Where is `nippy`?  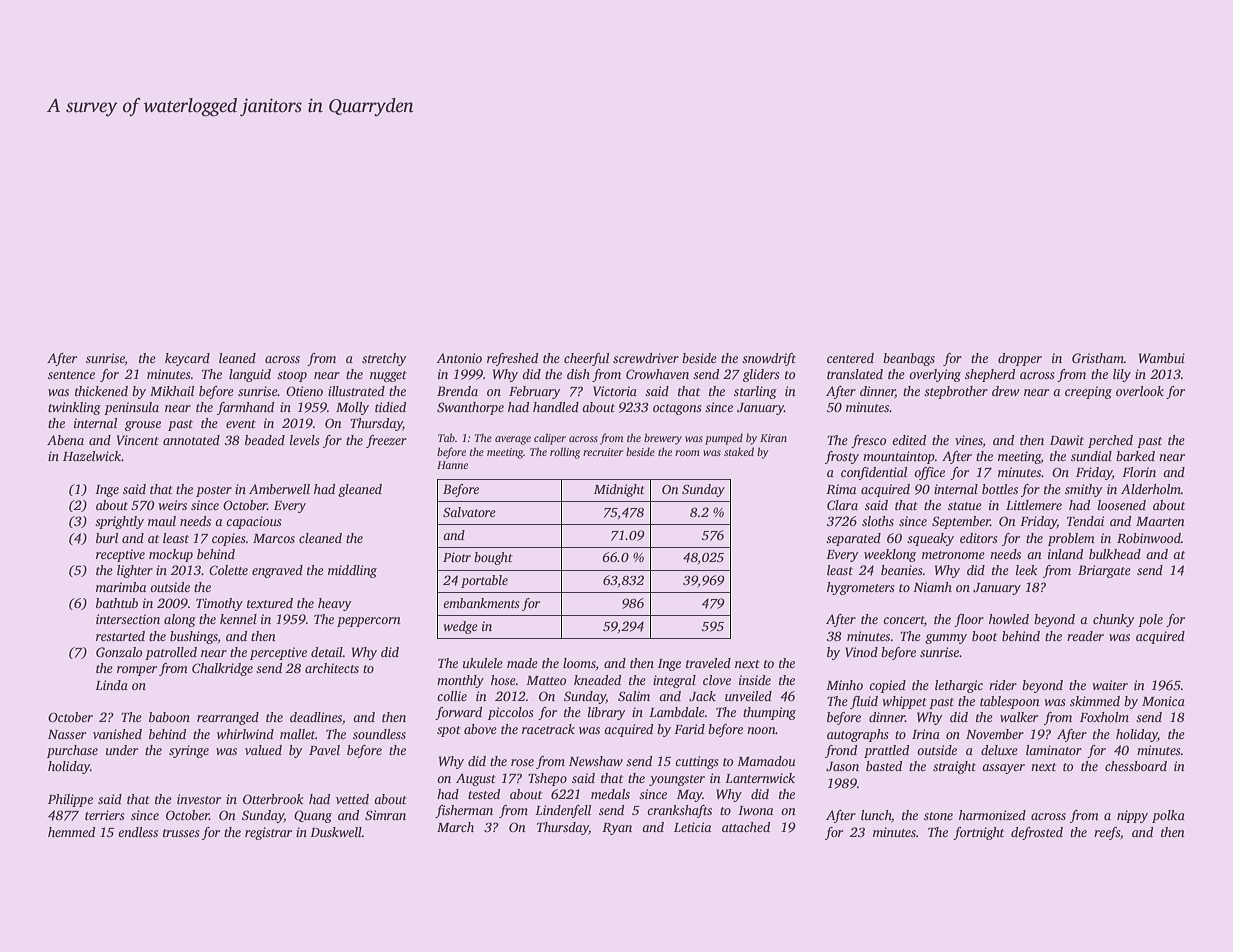 nippy is located at coordinates (1132, 816).
